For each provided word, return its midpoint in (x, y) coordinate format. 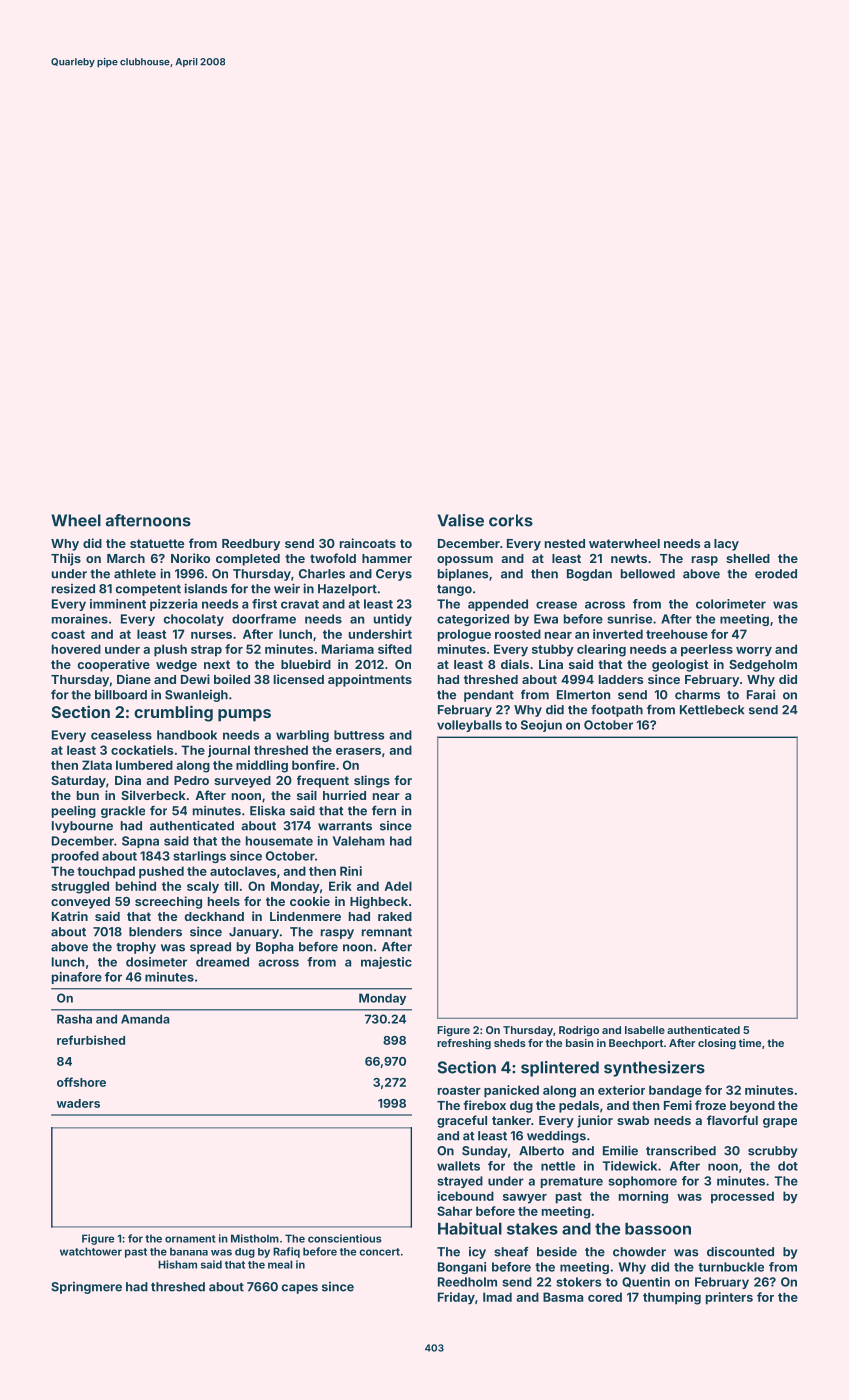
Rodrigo (579, 1031)
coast (68, 634)
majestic (386, 963)
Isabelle (645, 1030)
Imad (497, 1297)
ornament (190, 1239)
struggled (80, 887)
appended (498, 605)
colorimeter (731, 604)
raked (395, 916)
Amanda (145, 1019)
